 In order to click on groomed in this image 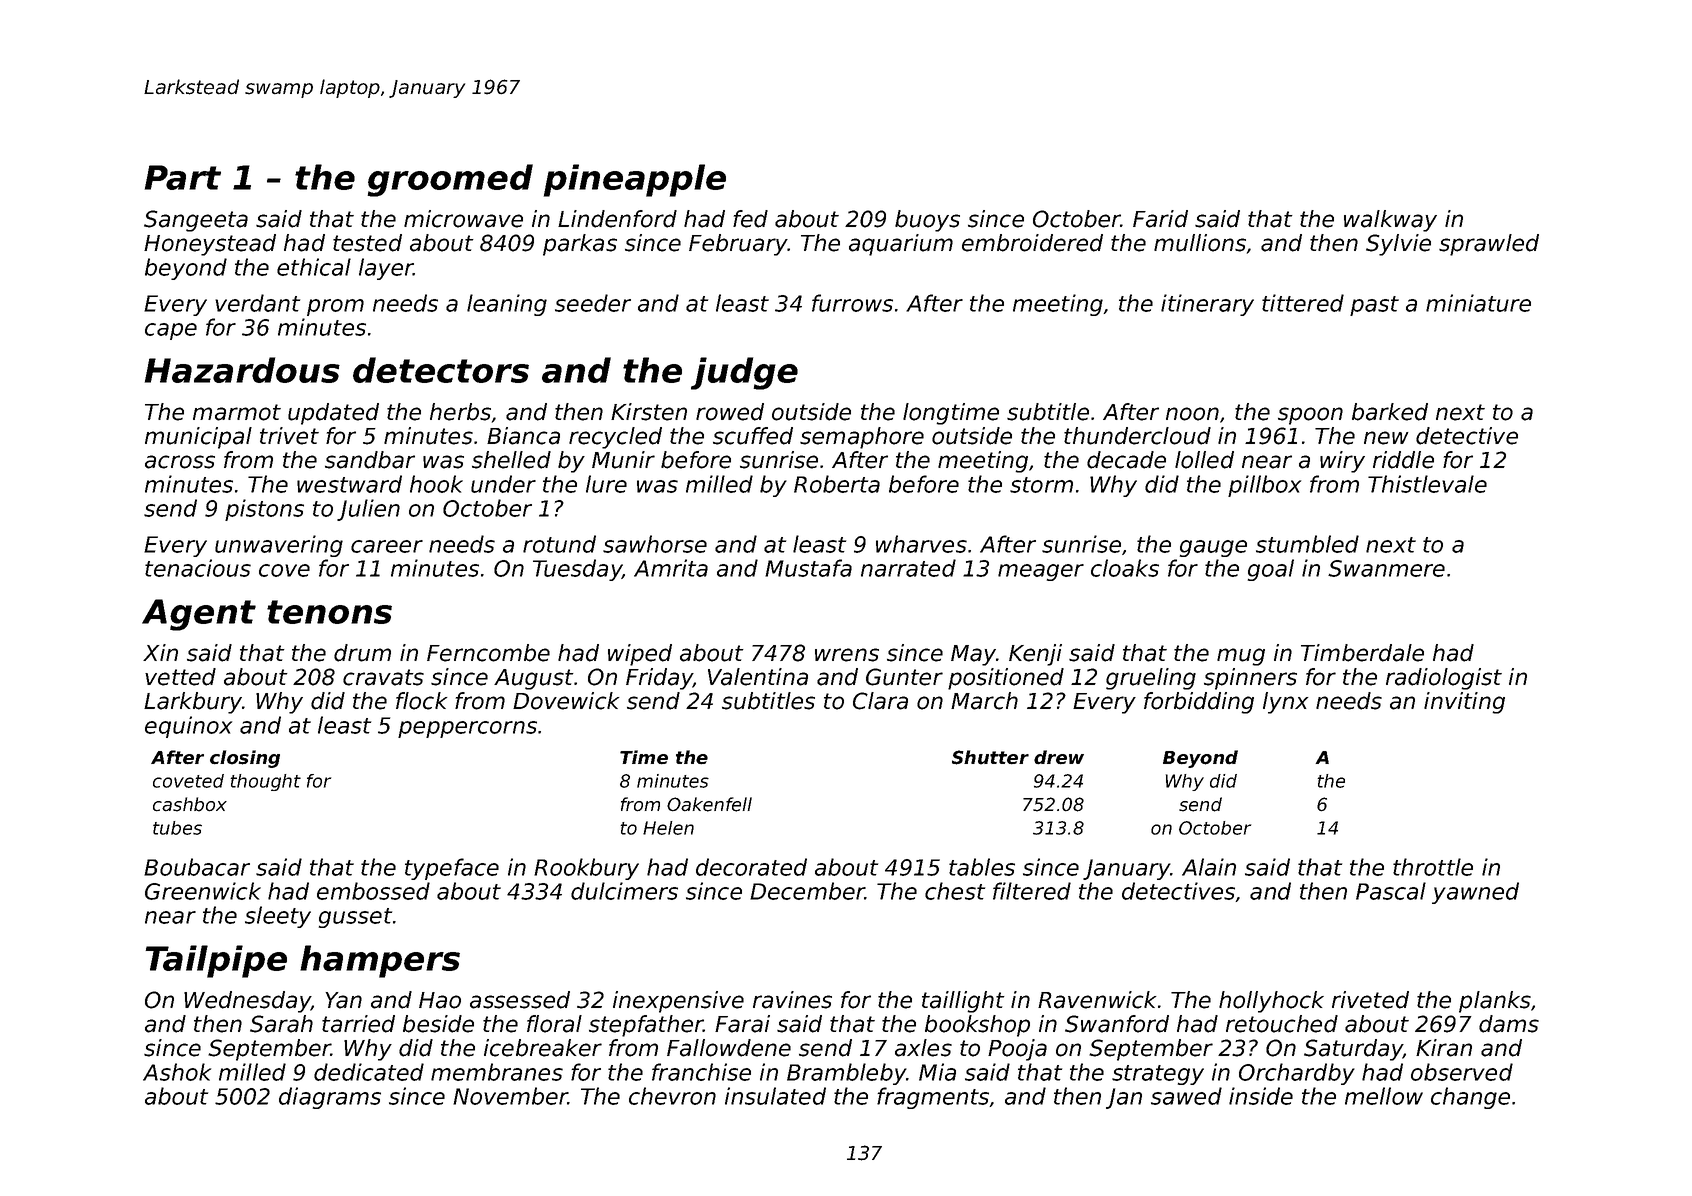, I will do `click(450, 180)`.
